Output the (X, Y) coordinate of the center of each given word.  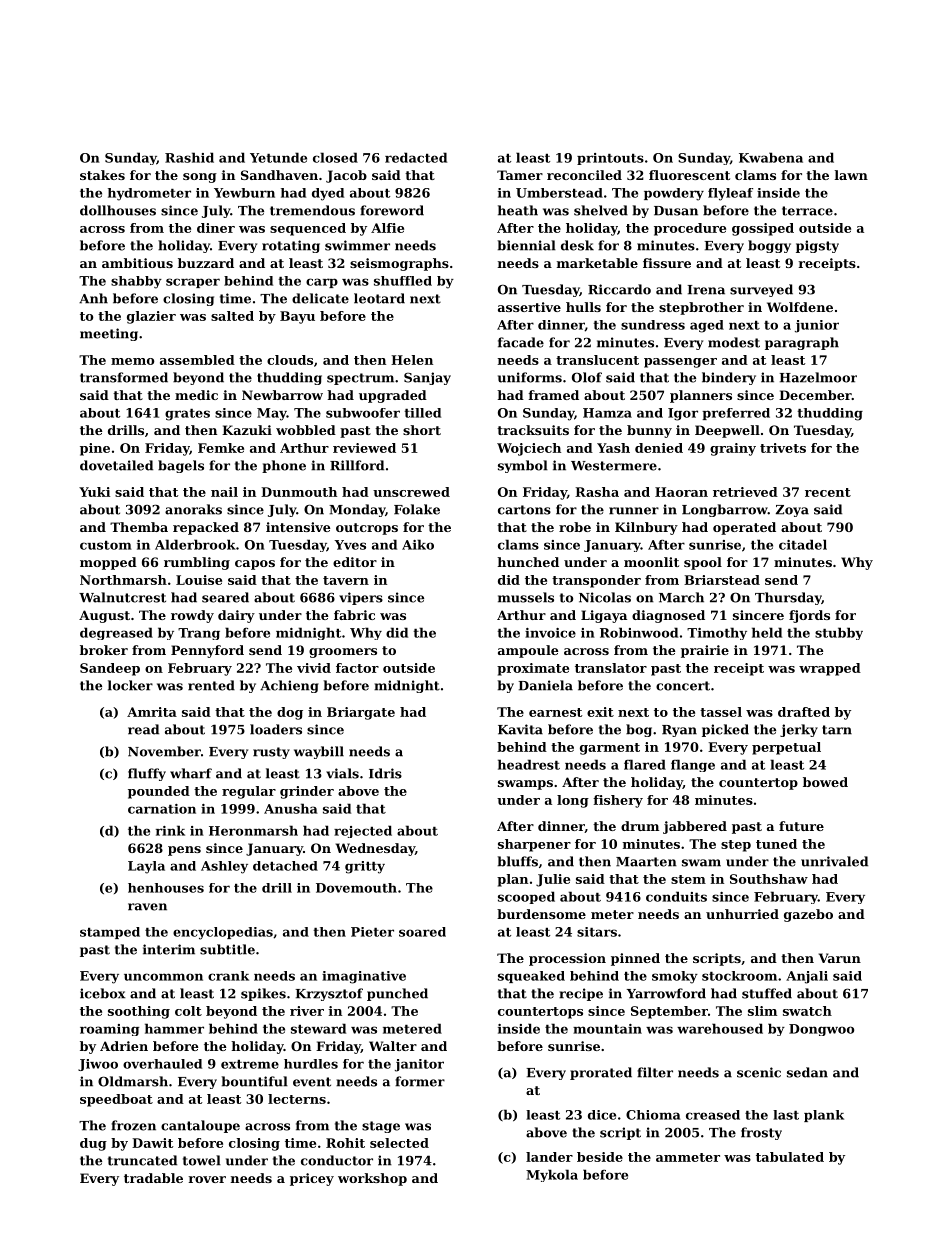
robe (575, 527)
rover (207, 1179)
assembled (197, 360)
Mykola (552, 1175)
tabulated (790, 1157)
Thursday (788, 598)
